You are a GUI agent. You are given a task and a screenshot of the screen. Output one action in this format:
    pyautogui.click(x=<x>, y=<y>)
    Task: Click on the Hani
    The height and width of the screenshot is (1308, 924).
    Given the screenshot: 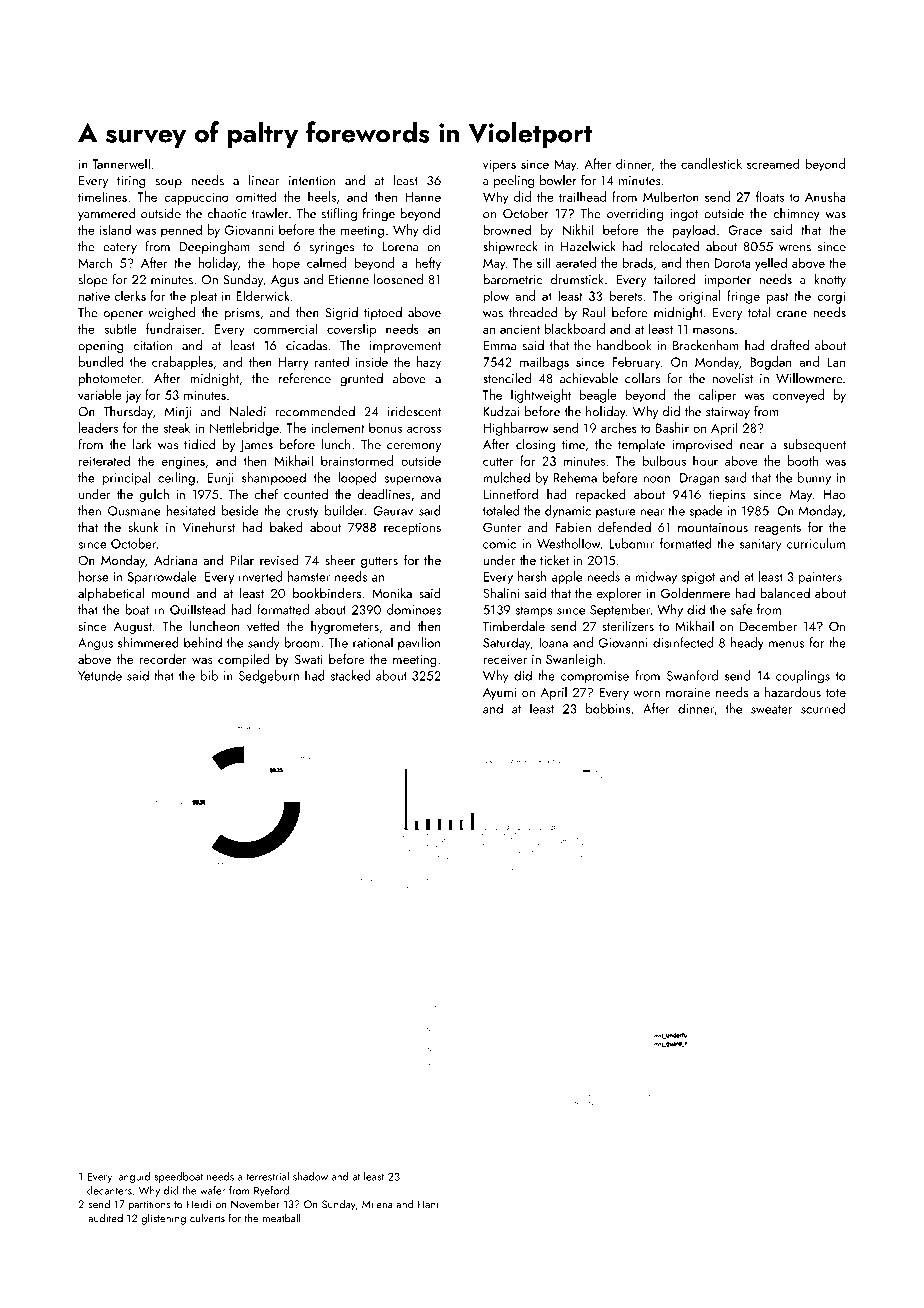 What is the action you would take?
    pyautogui.click(x=428, y=1204)
